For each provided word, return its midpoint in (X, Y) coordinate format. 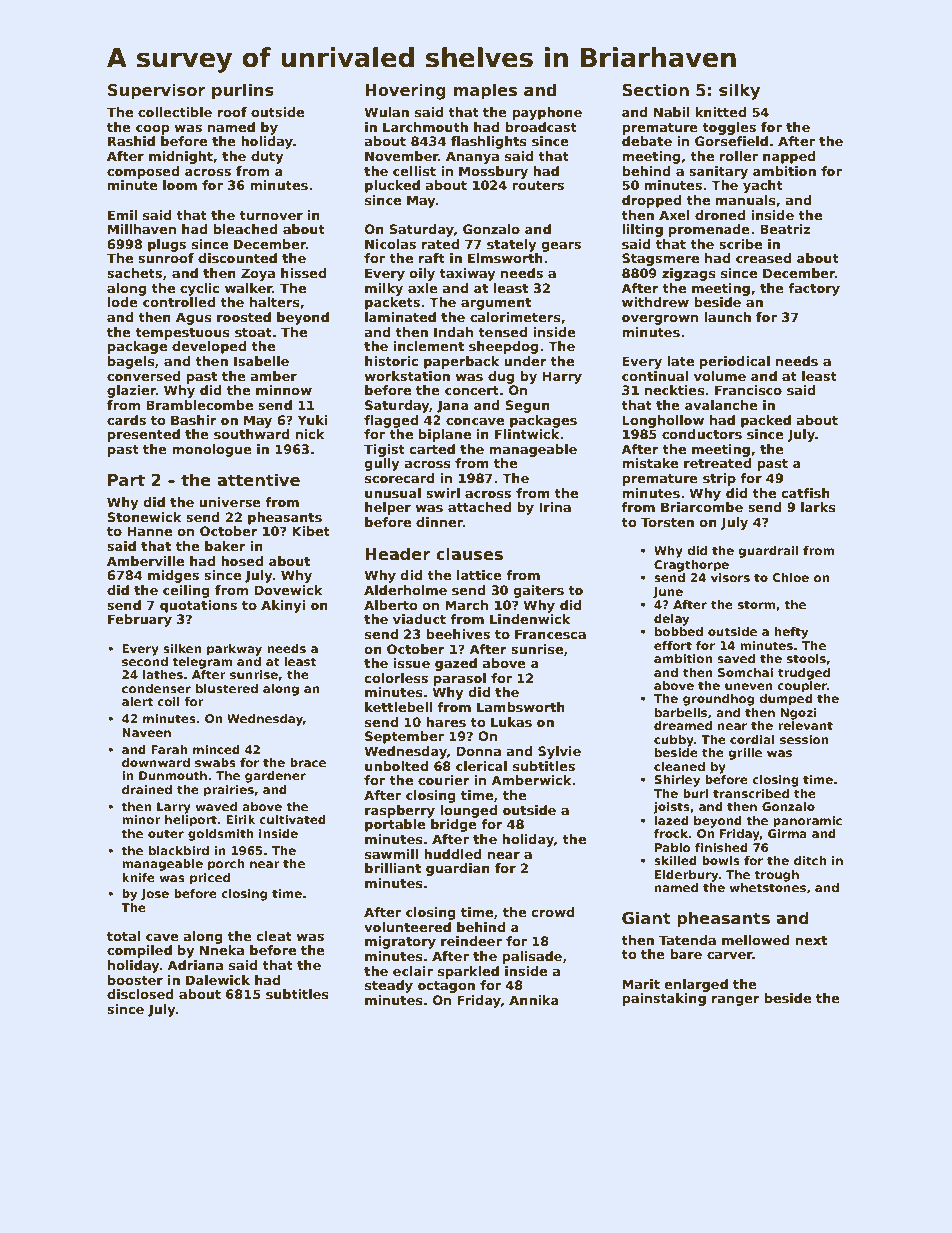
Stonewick (145, 517)
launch (727, 317)
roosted (244, 317)
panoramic (807, 822)
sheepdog (503, 347)
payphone (547, 113)
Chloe (791, 577)
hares (446, 722)
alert (137, 701)
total (123, 936)
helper (388, 508)
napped (789, 157)
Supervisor (156, 91)
